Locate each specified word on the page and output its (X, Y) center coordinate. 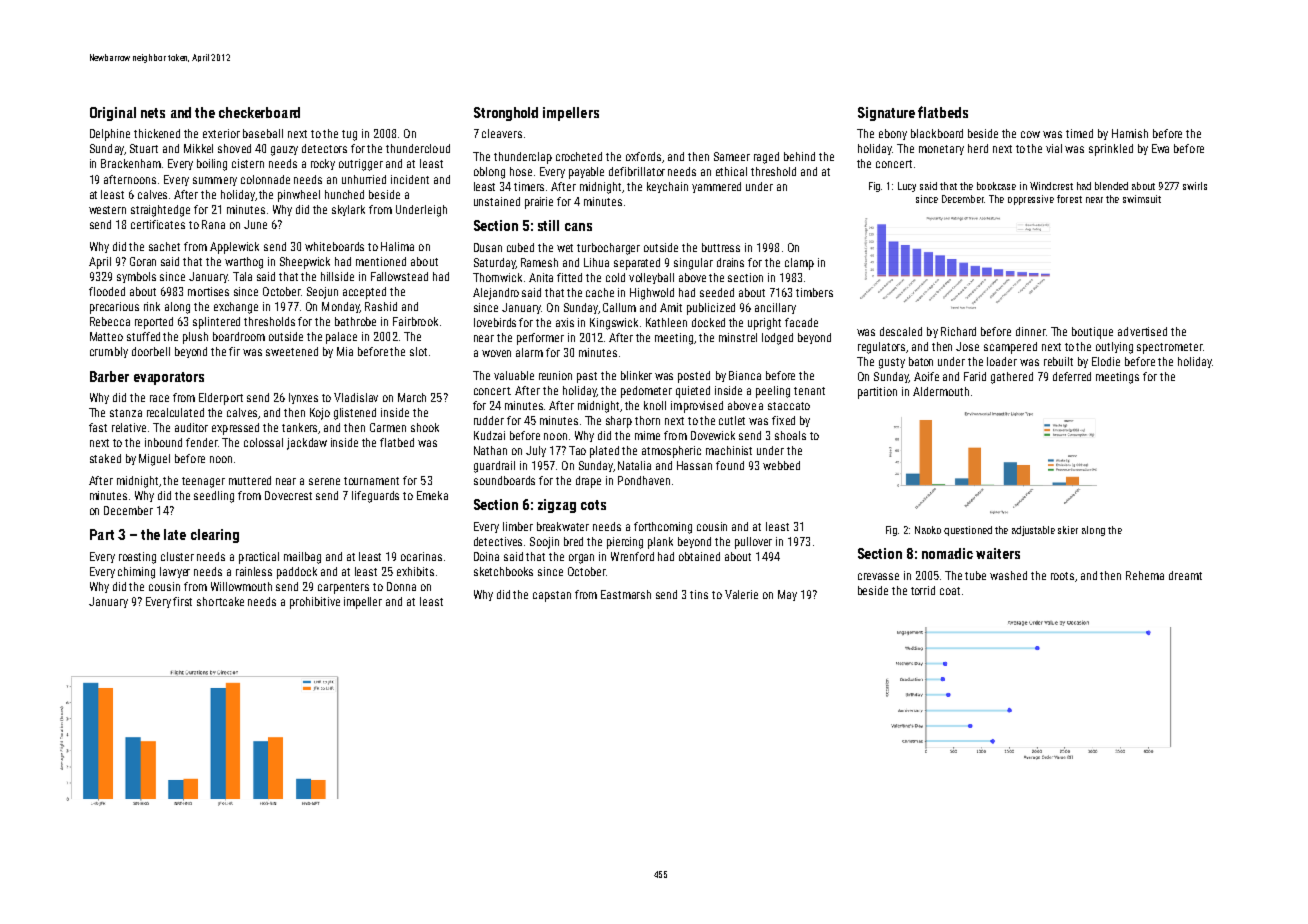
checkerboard (259, 112)
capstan (552, 596)
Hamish (1130, 133)
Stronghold (506, 114)
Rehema (1145, 575)
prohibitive (315, 603)
